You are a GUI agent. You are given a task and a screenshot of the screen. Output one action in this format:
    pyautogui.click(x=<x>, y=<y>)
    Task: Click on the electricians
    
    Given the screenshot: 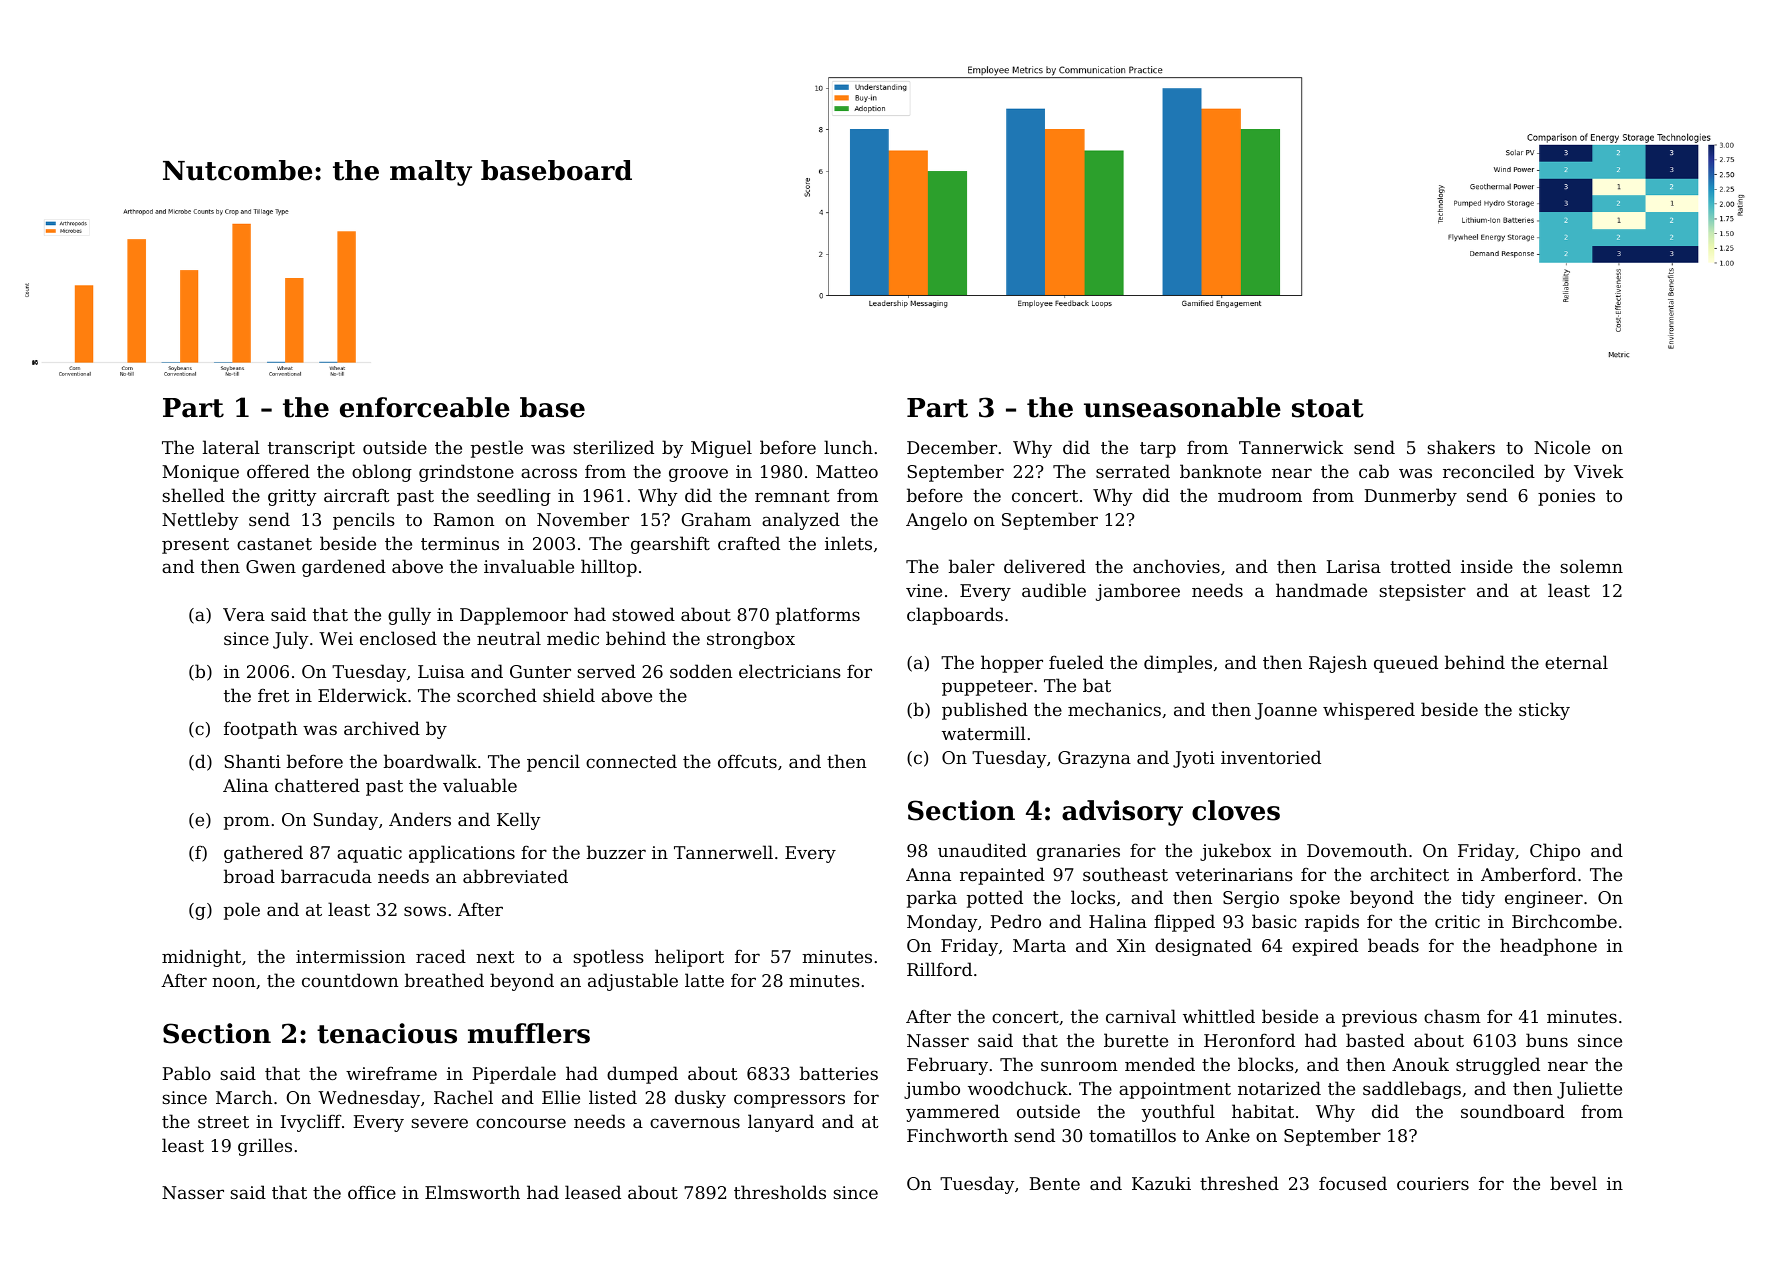 What is the action you would take?
    pyautogui.click(x=790, y=671)
